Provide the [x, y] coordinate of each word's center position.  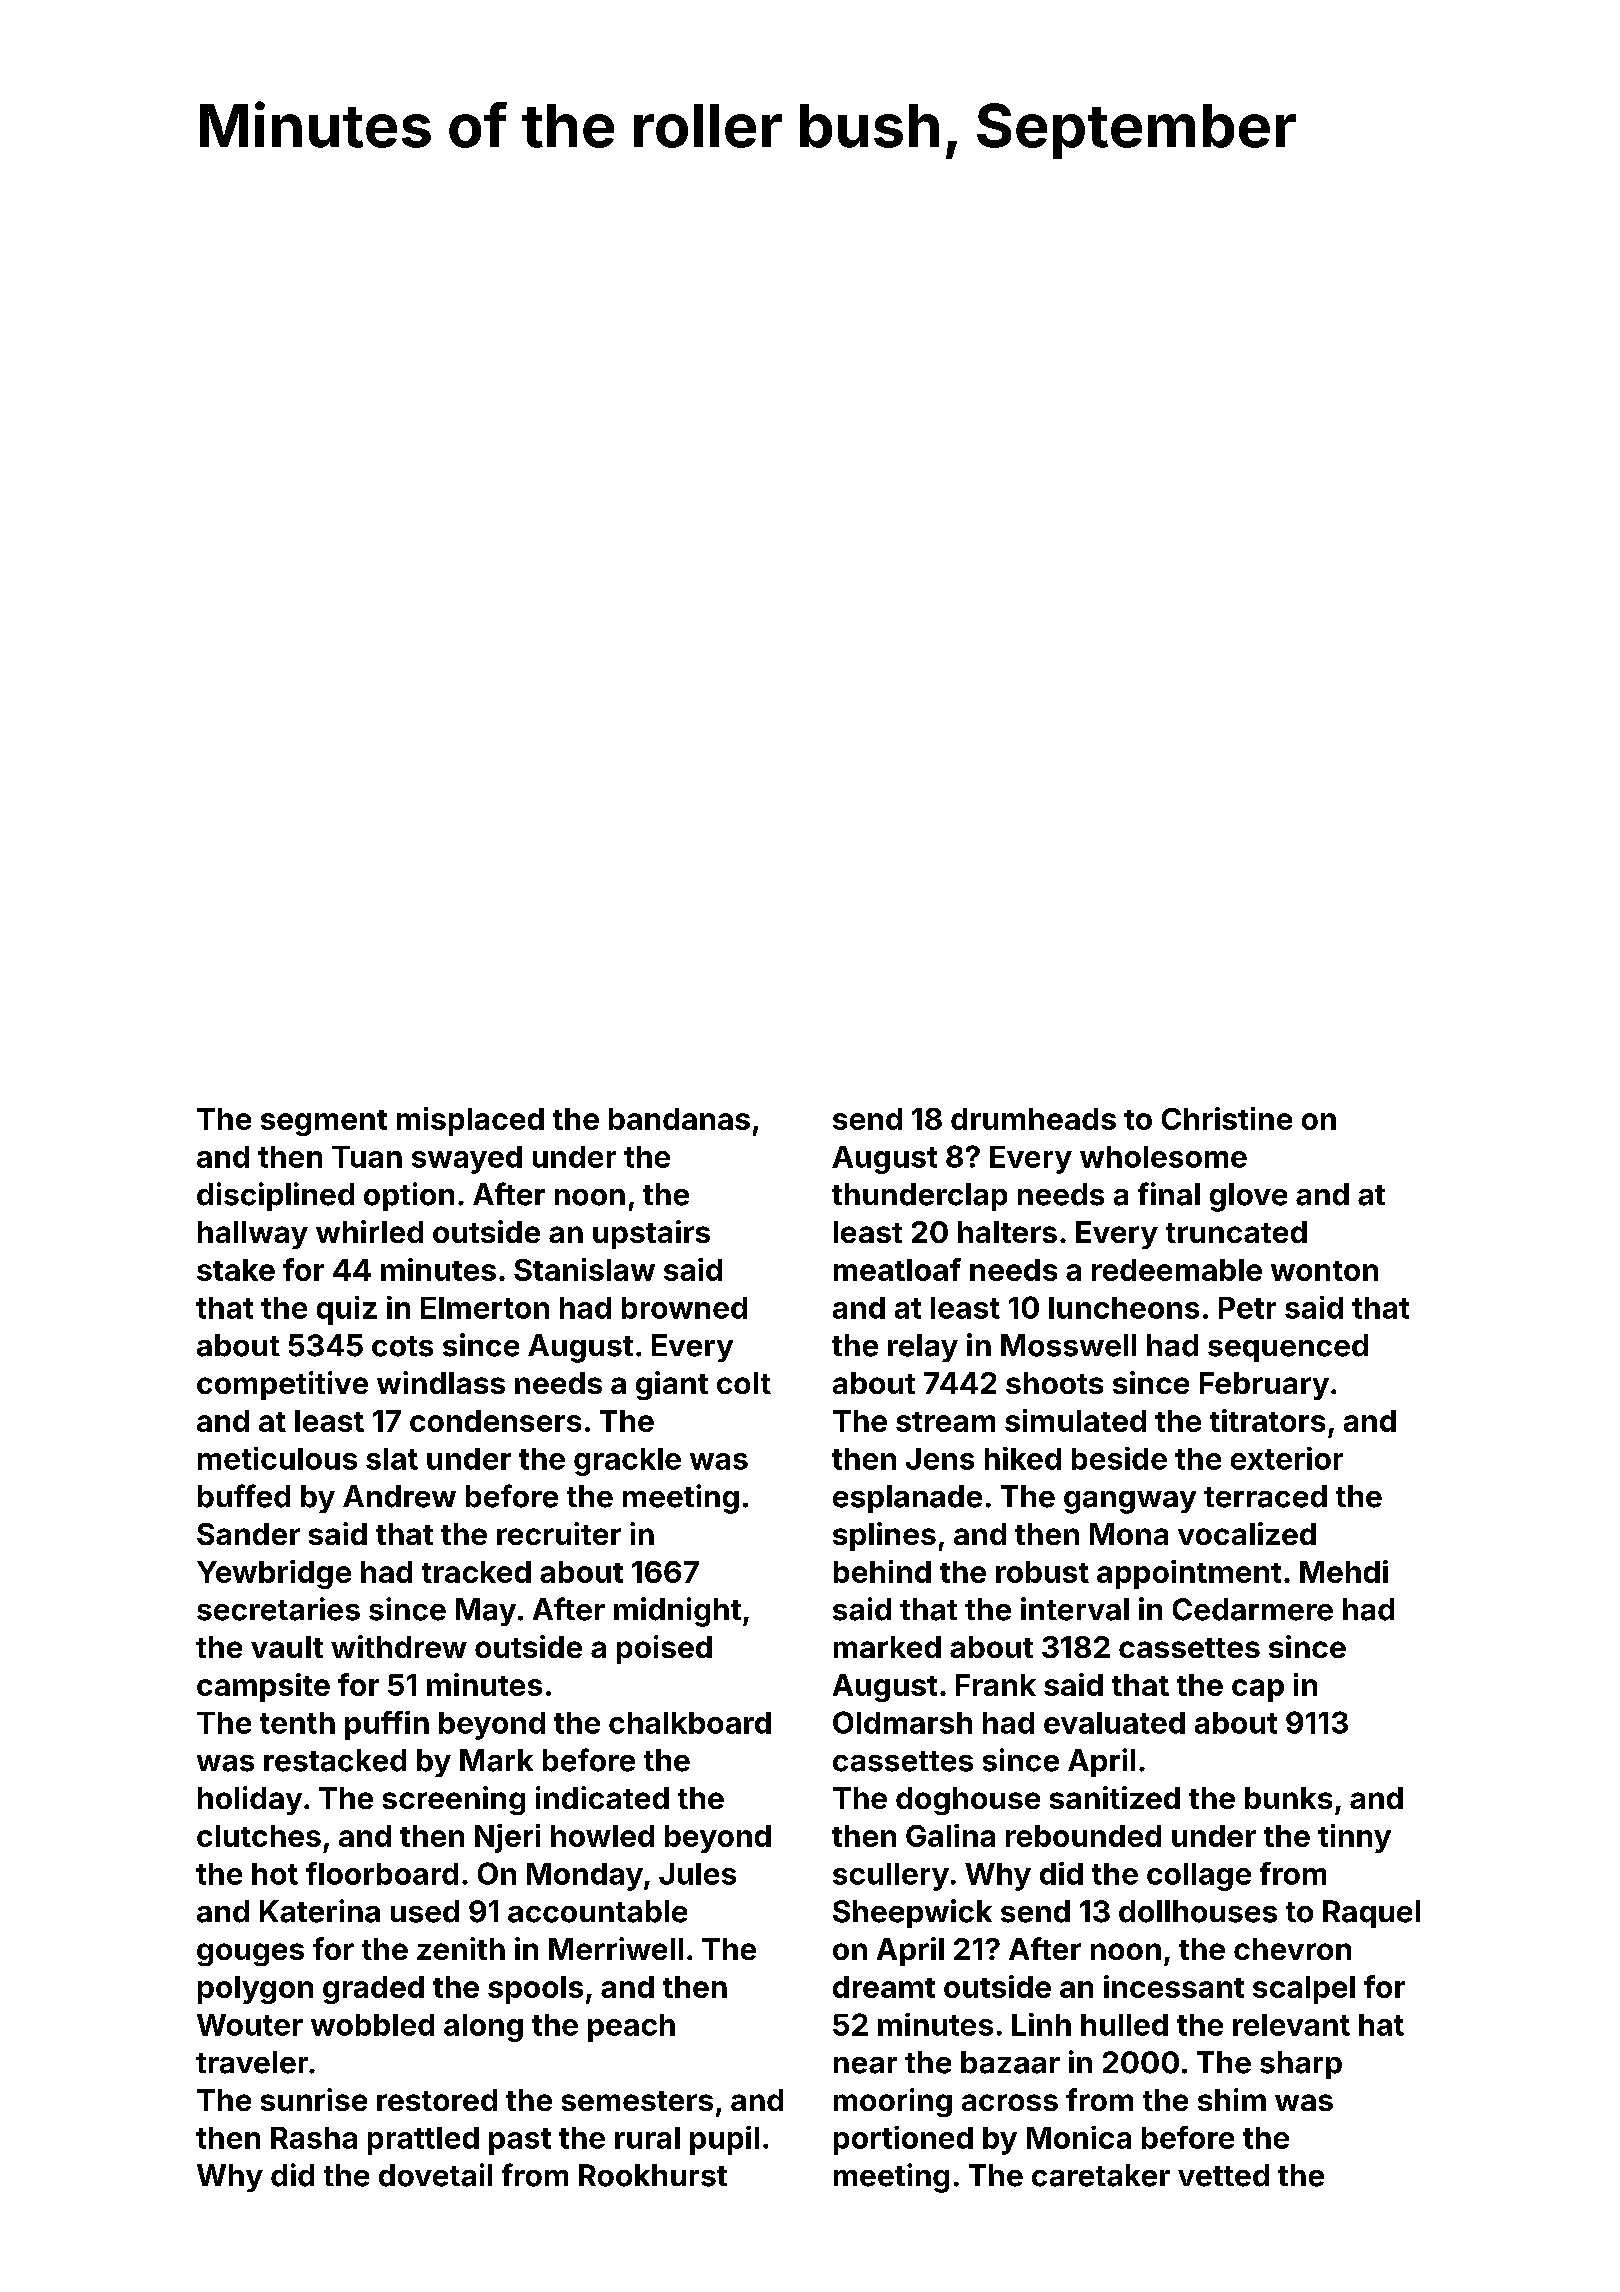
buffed [244, 1496]
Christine [1227, 1118]
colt [744, 1383]
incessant [1174, 1986]
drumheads [1033, 1119]
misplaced [470, 1121]
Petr [1247, 1308]
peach [631, 2028]
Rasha [314, 2138]
